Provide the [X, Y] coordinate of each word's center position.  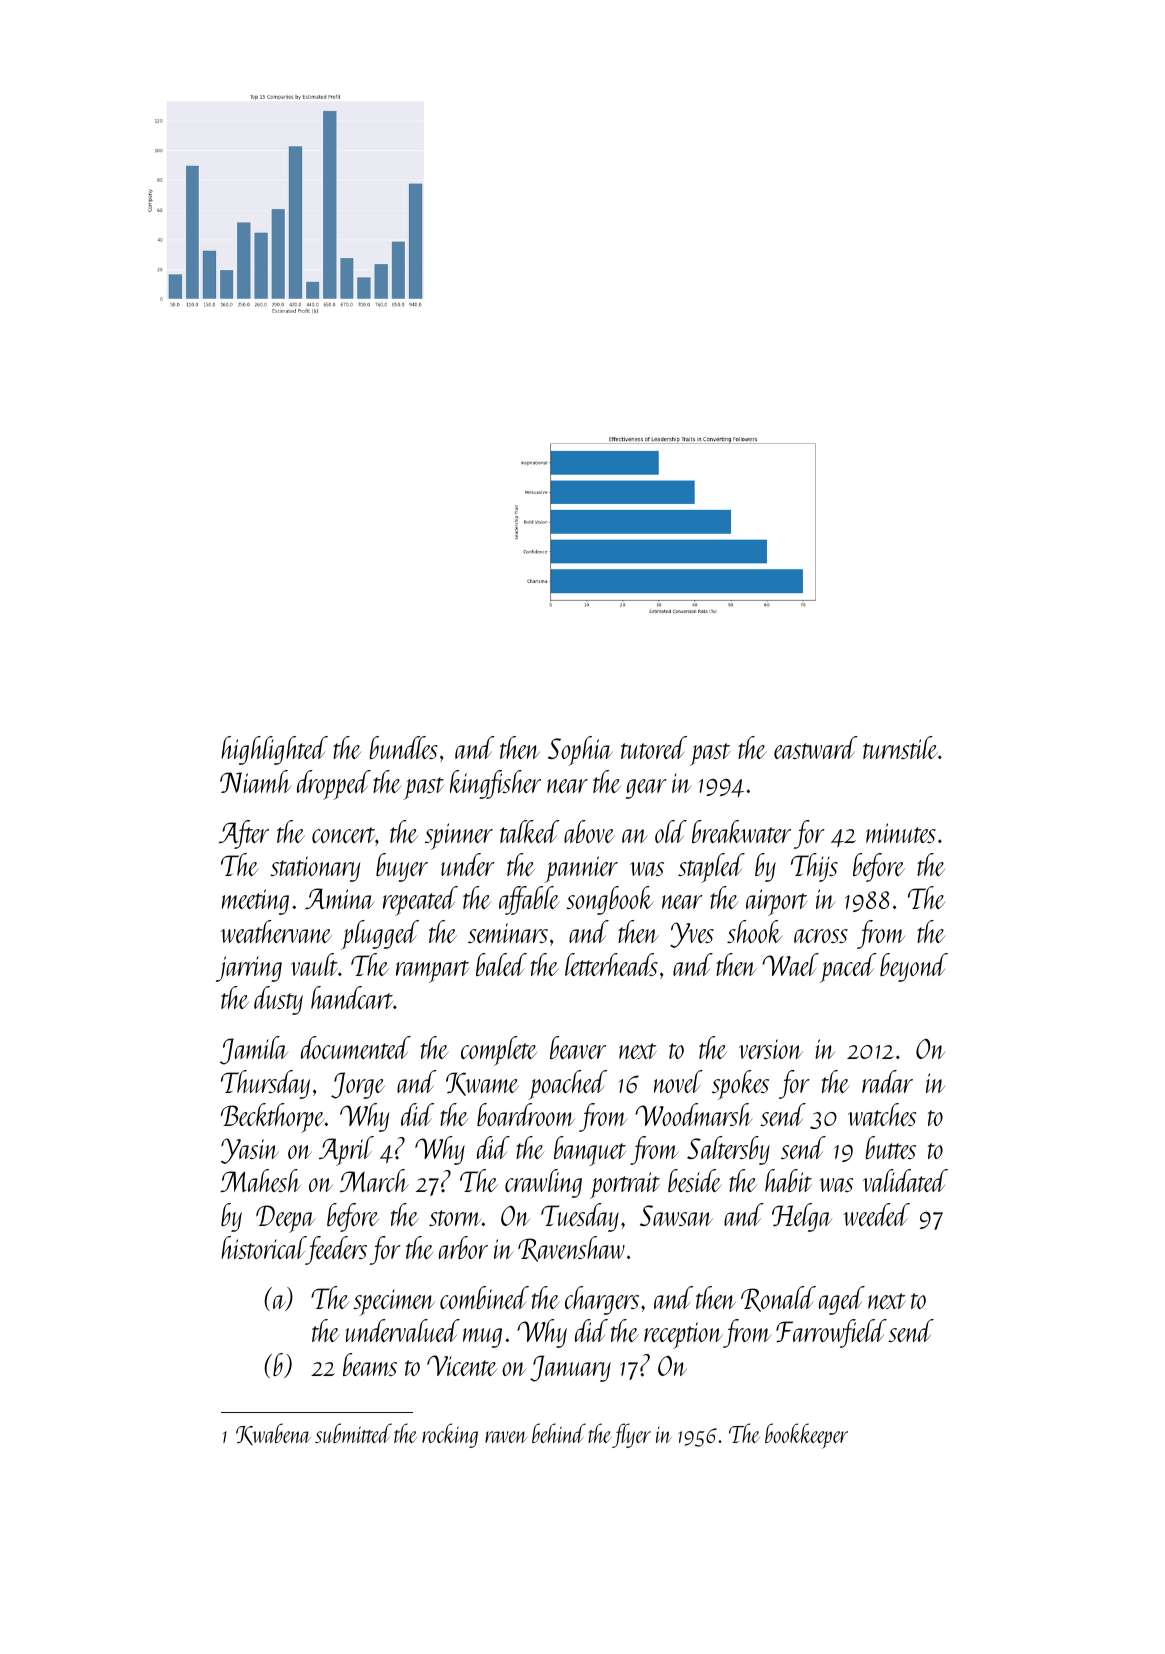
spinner [459, 836]
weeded [876, 1214]
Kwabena [273, 1434]
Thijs [814, 867]
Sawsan [676, 1215]
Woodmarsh [694, 1114]
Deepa [285, 1219]
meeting [255, 902]
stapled [711, 868]
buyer [402, 867]
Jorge [358, 1085]
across [821, 936]
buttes [890, 1147]
